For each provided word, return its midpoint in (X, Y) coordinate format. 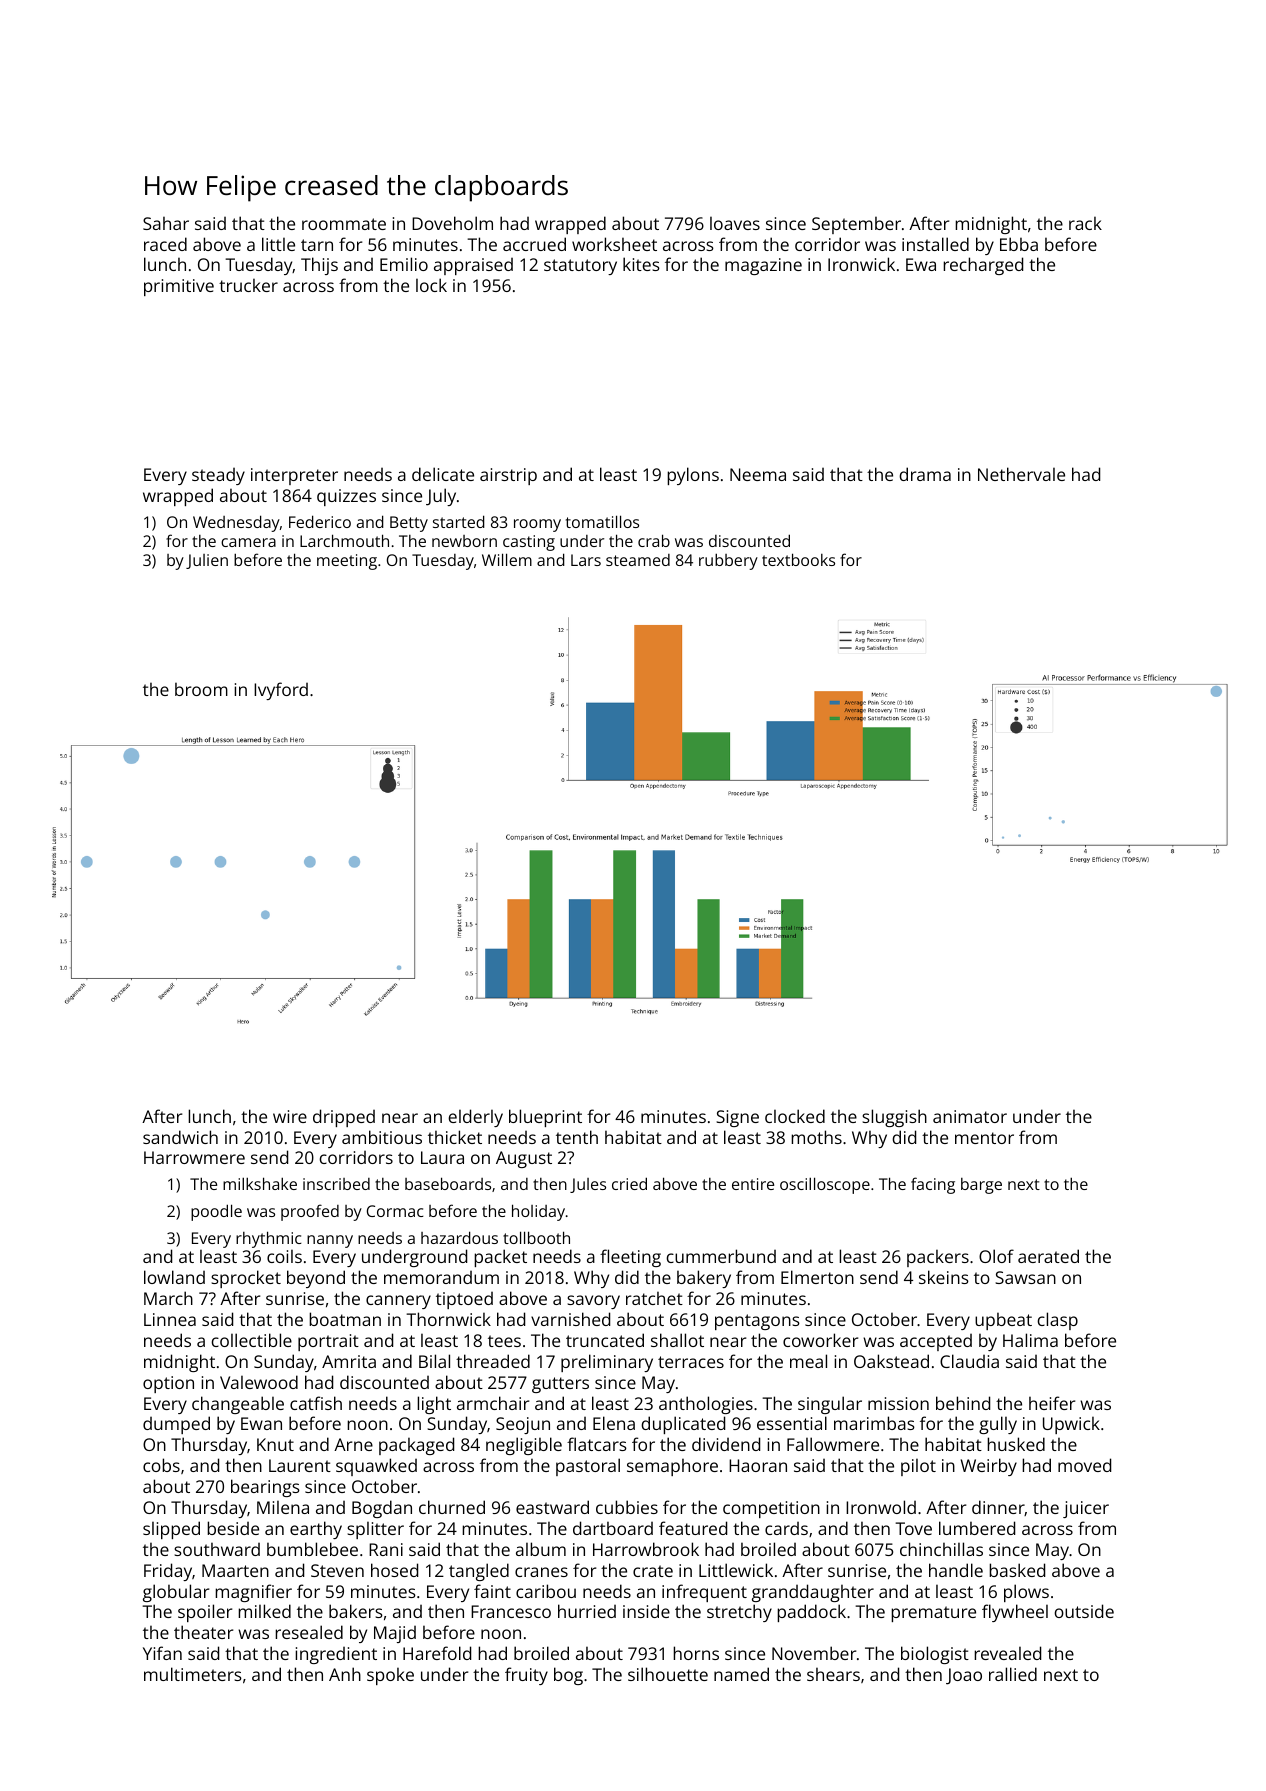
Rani (386, 1549)
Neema (758, 474)
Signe (737, 1118)
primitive (179, 287)
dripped (344, 1118)
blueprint (545, 1118)
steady (218, 476)
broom (201, 689)
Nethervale (1021, 474)
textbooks (798, 559)
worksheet (614, 244)
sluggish (894, 1118)
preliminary (607, 1363)
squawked (376, 1467)
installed (935, 244)
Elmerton (817, 1277)
